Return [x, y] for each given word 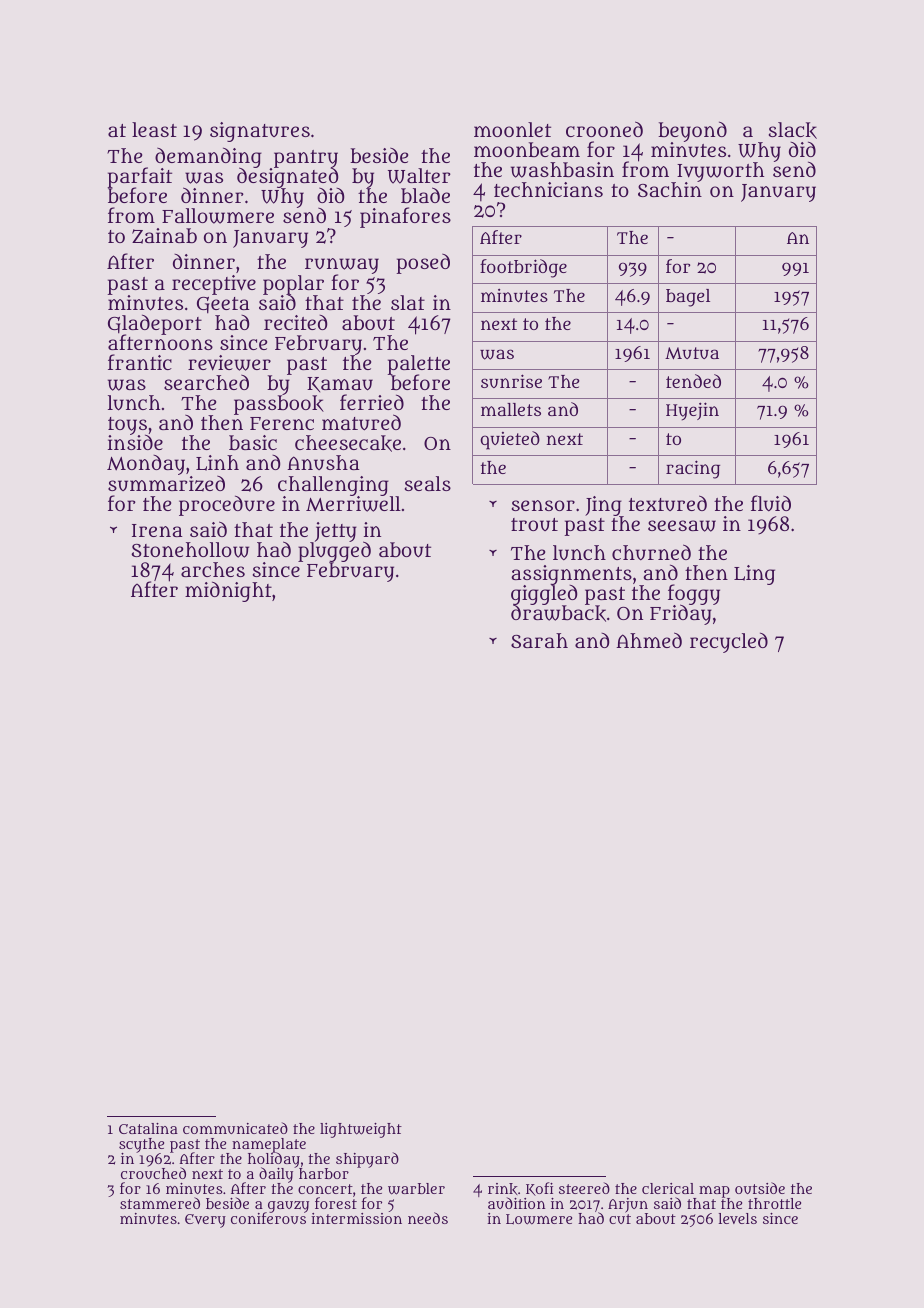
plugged [334, 552]
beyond [692, 131]
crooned [604, 129]
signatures [260, 132]
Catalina [148, 1128]
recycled [729, 642]
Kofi [539, 1189]
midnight [228, 591]
